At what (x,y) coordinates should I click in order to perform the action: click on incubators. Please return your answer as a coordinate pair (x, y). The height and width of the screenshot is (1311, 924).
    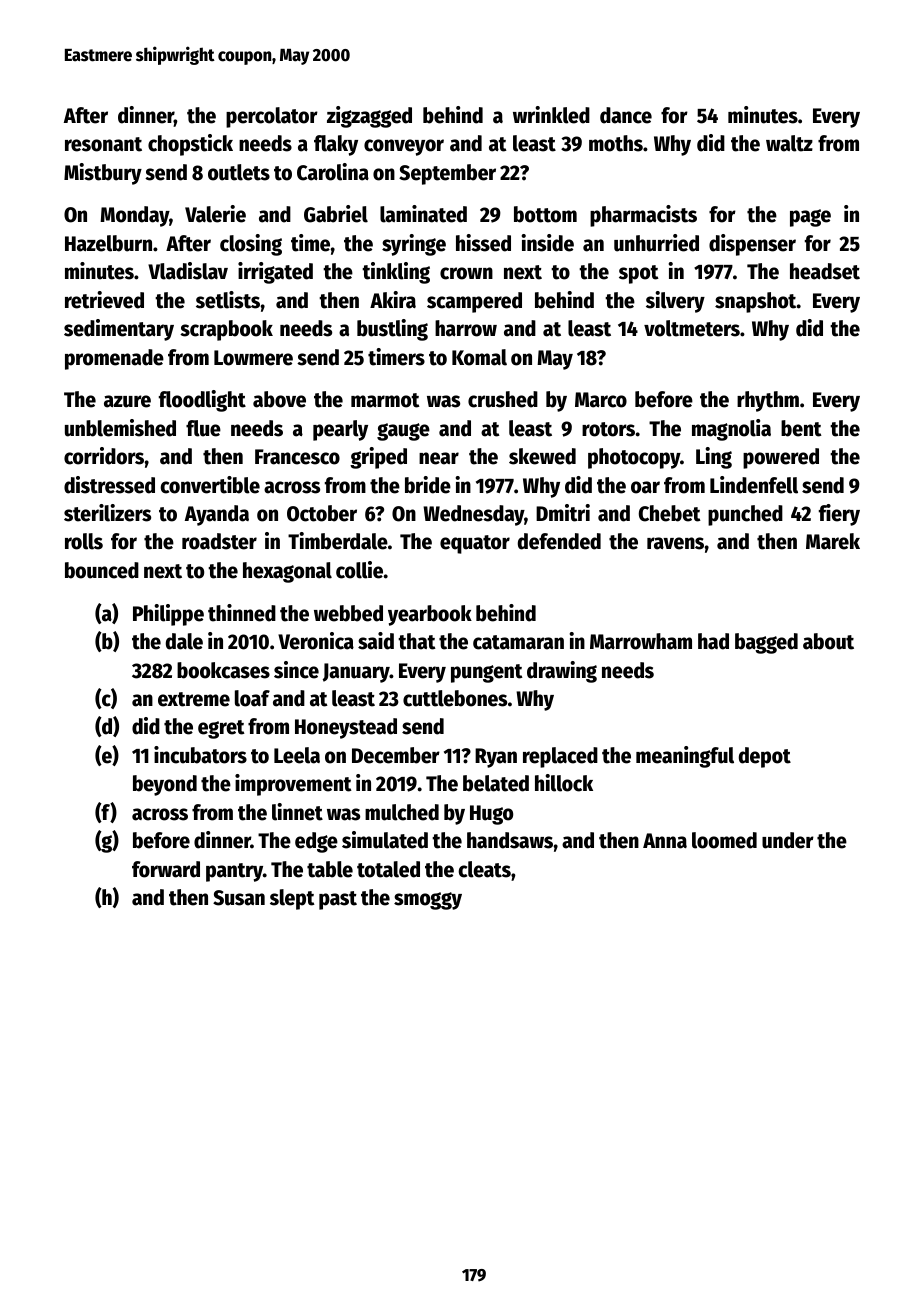
    Looking at the image, I should click on (200, 755).
